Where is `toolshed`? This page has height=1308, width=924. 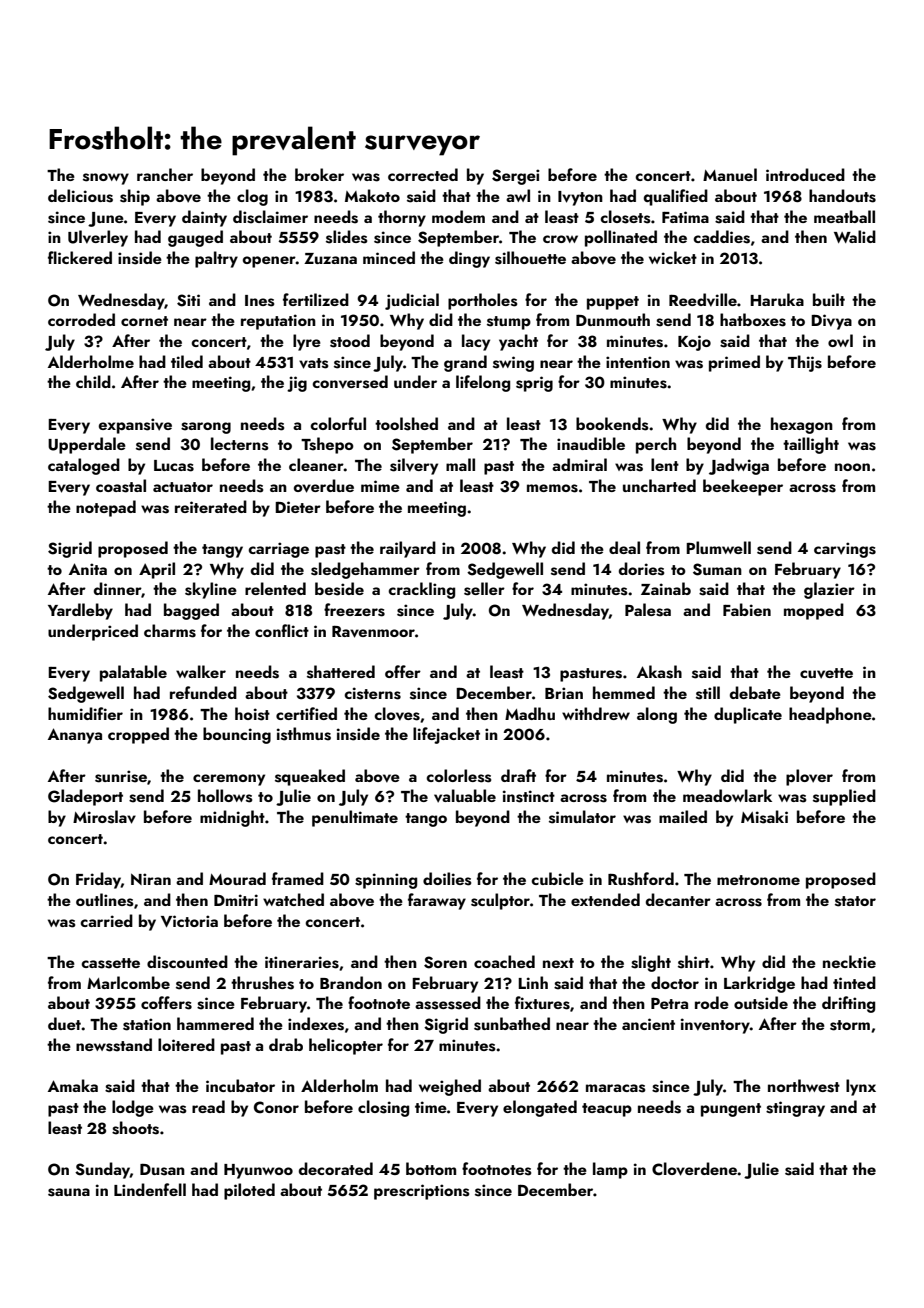 toolshed is located at coordinates (406, 424).
